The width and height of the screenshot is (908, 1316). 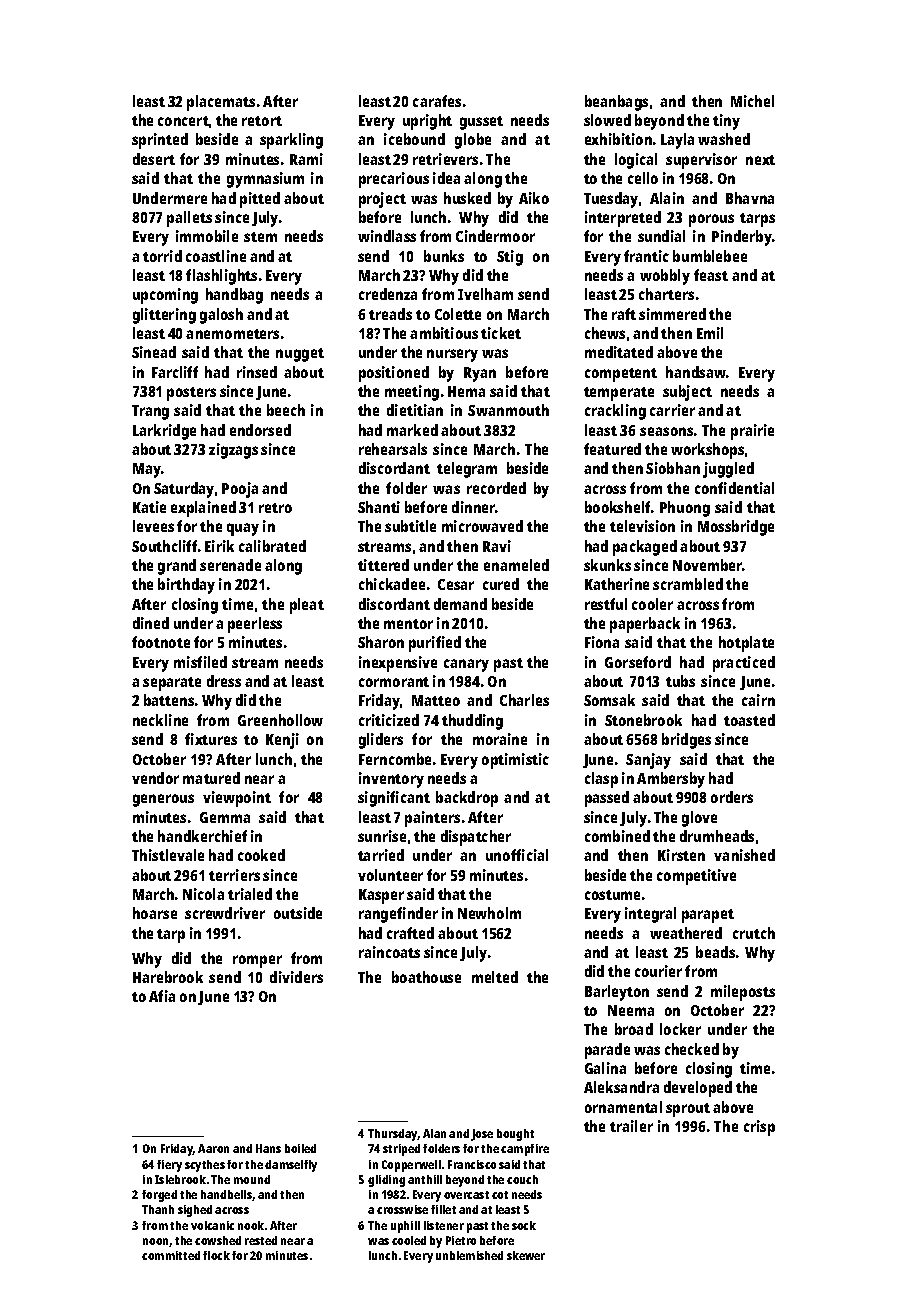 I want to click on gusset, so click(x=481, y=123).
